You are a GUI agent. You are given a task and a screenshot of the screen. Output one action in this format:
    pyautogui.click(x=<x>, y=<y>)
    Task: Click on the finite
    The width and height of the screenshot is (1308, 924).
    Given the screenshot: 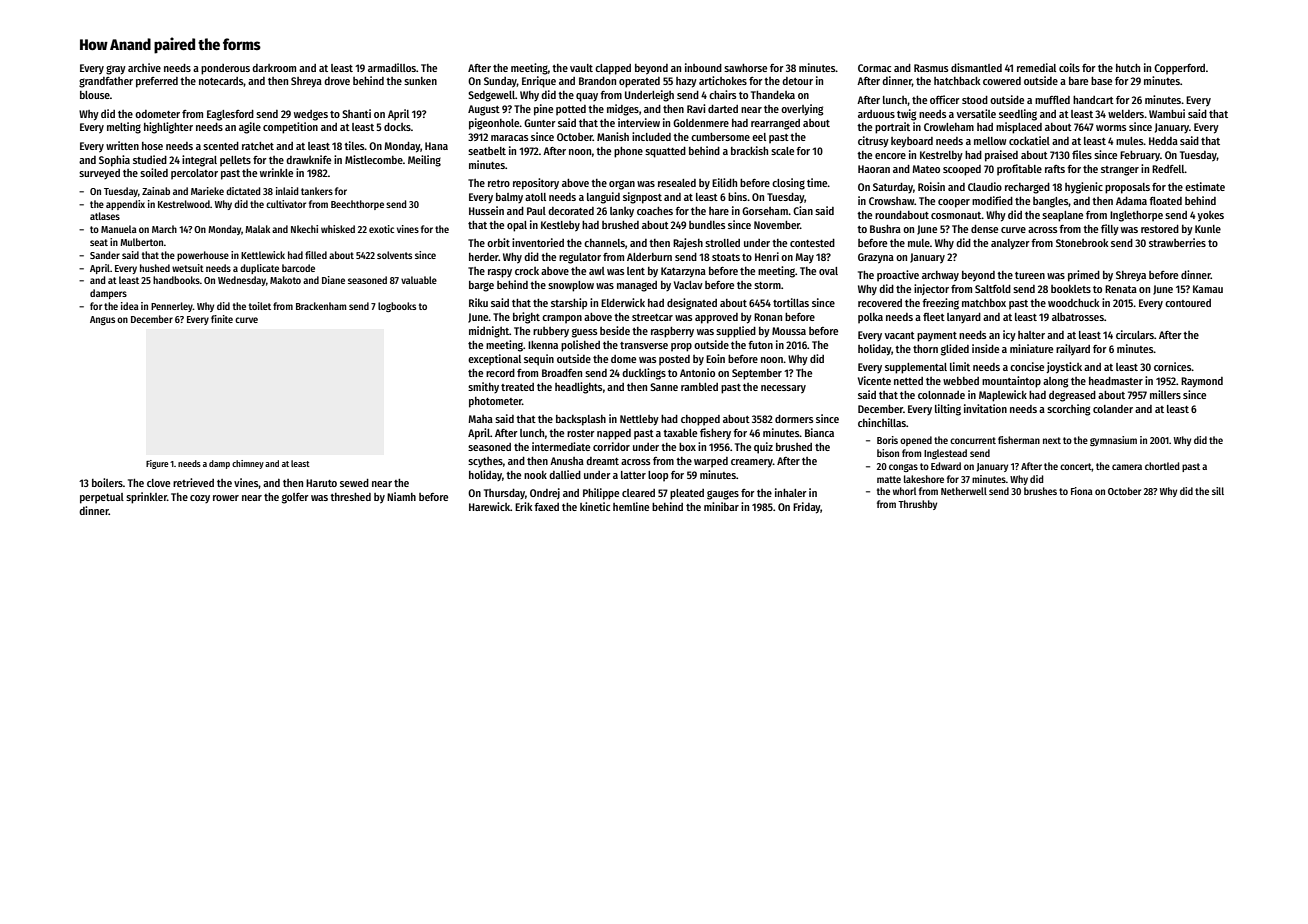 What is the action you would take?
    pyautogui.click(x=222, y=319)
